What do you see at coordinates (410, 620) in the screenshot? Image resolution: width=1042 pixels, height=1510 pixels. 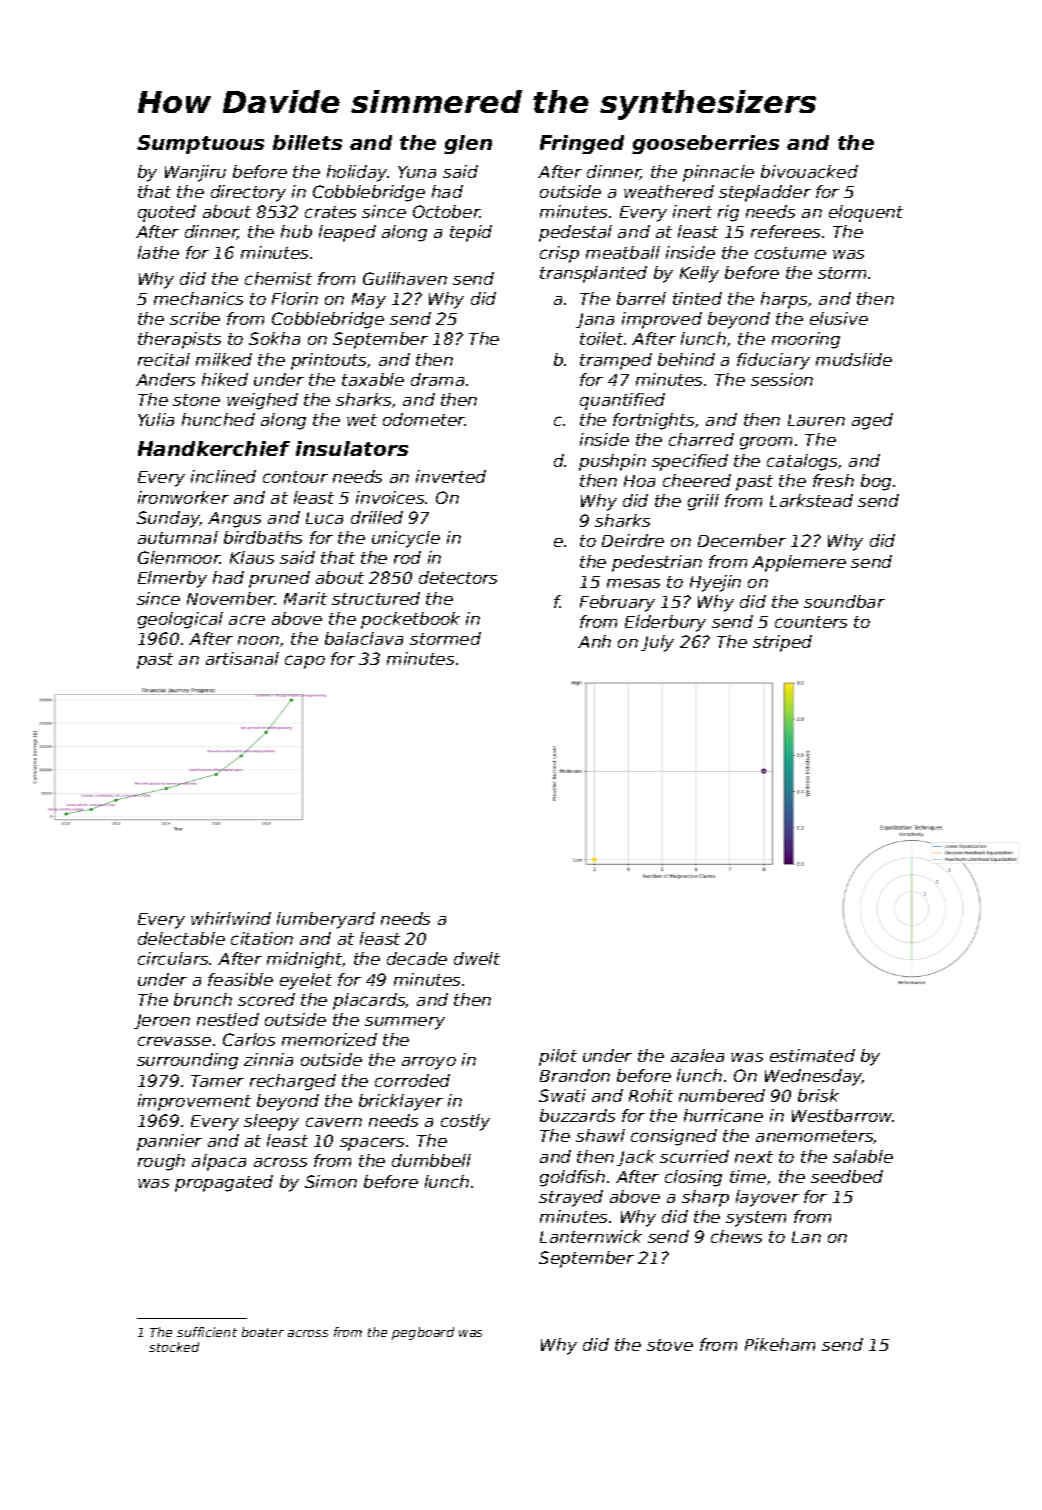 I see `pocketbook` at bounding box center [410, 620].
